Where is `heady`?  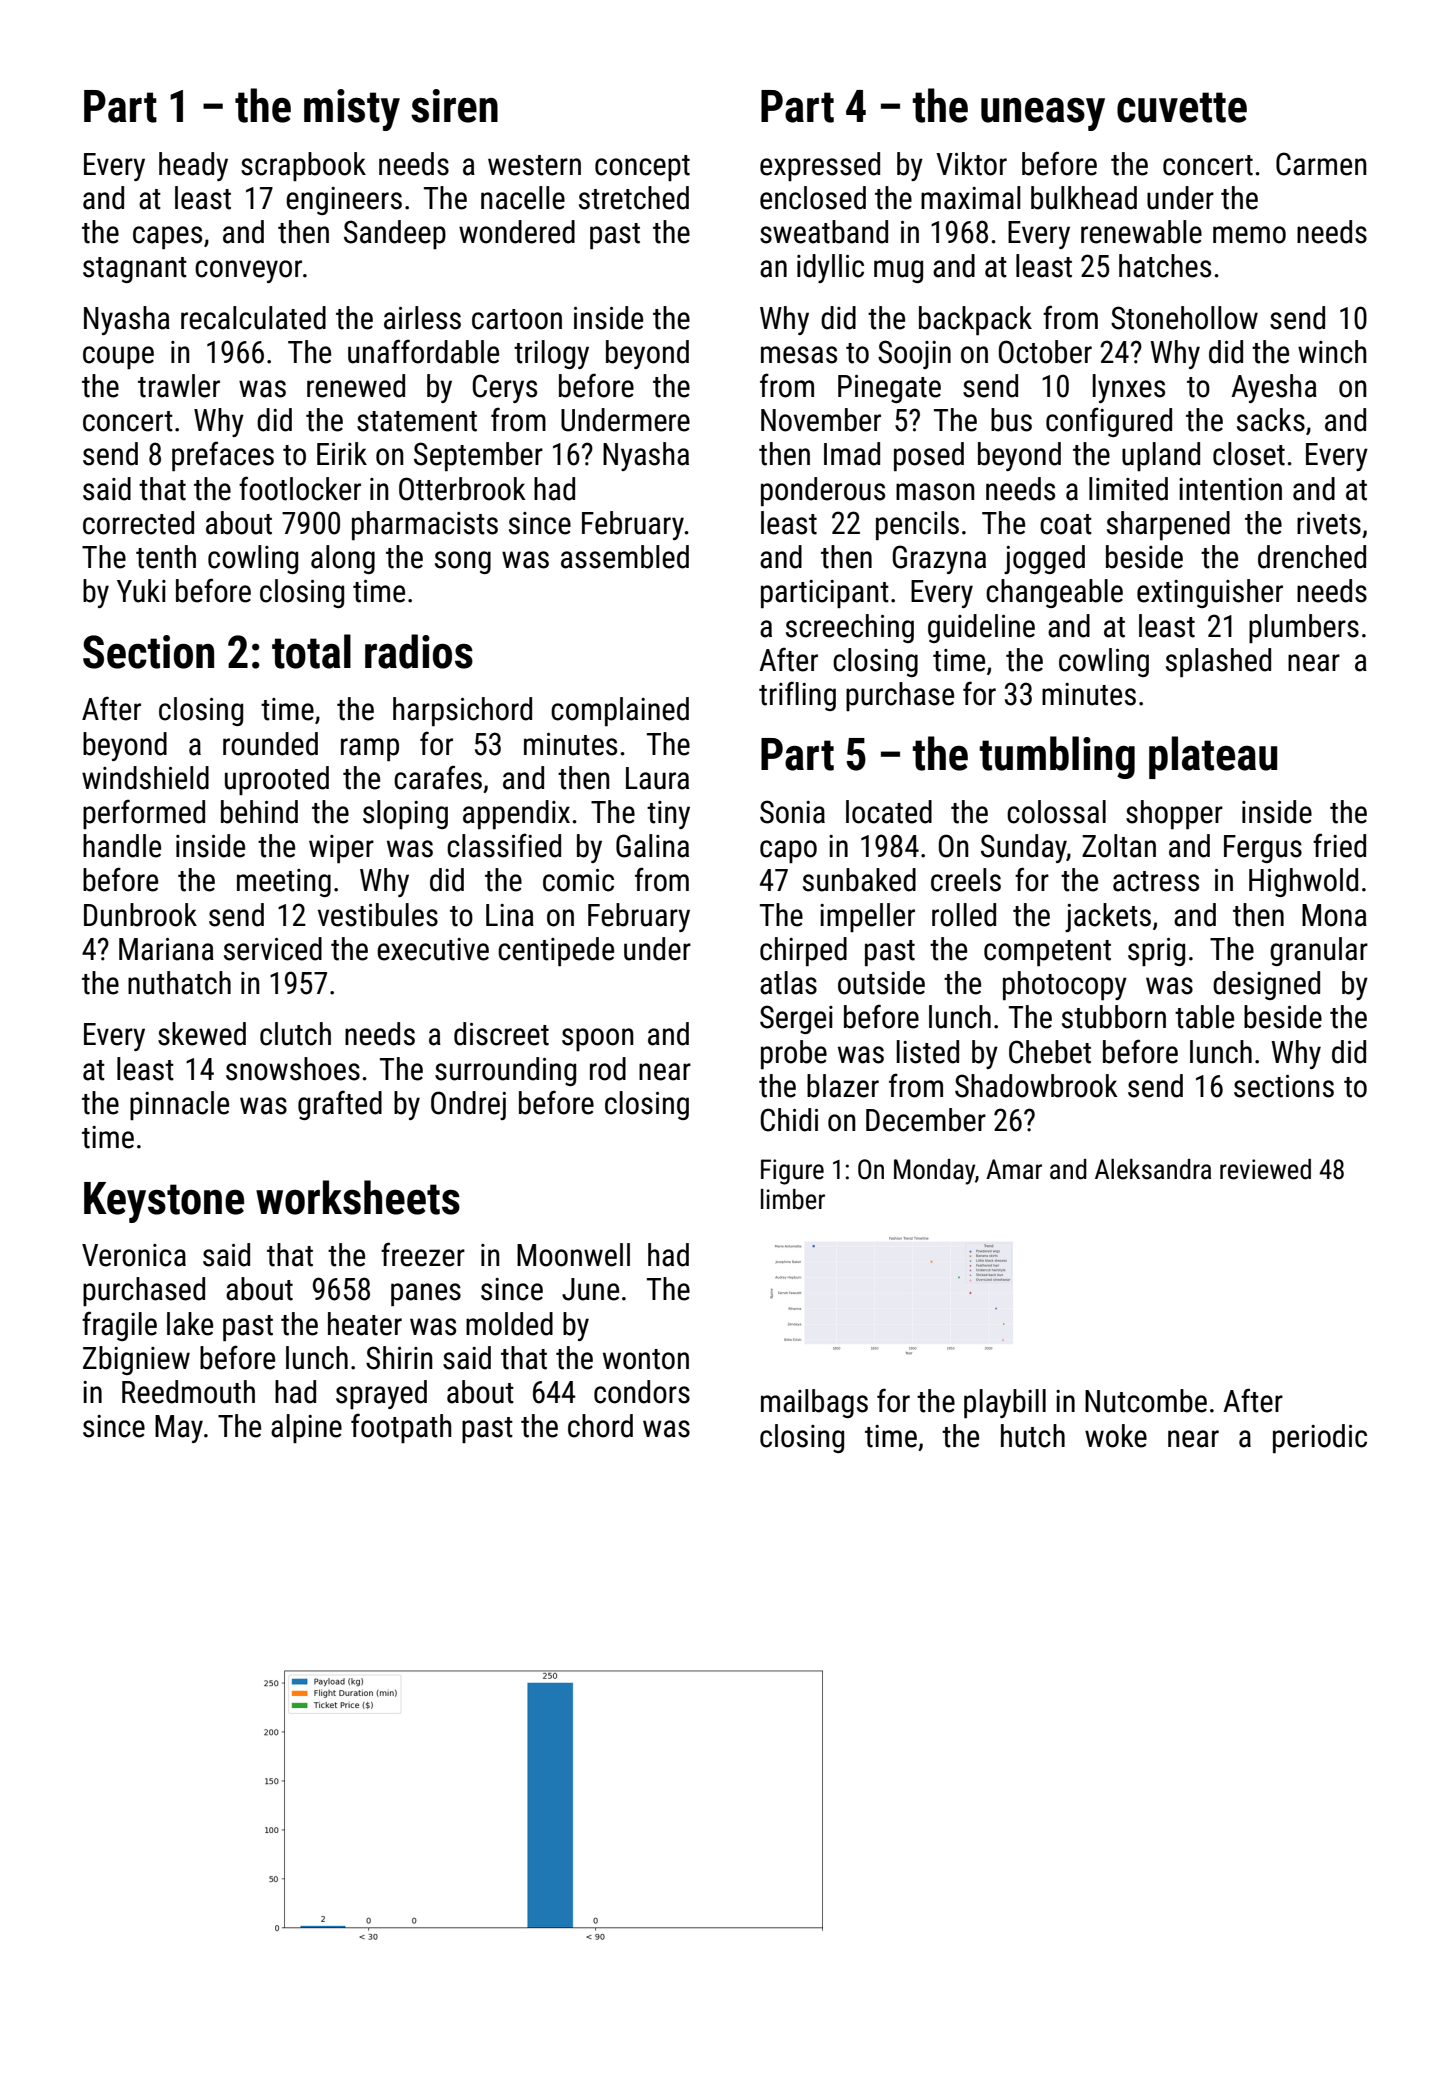
heady is located at coordinates (193, 166).
